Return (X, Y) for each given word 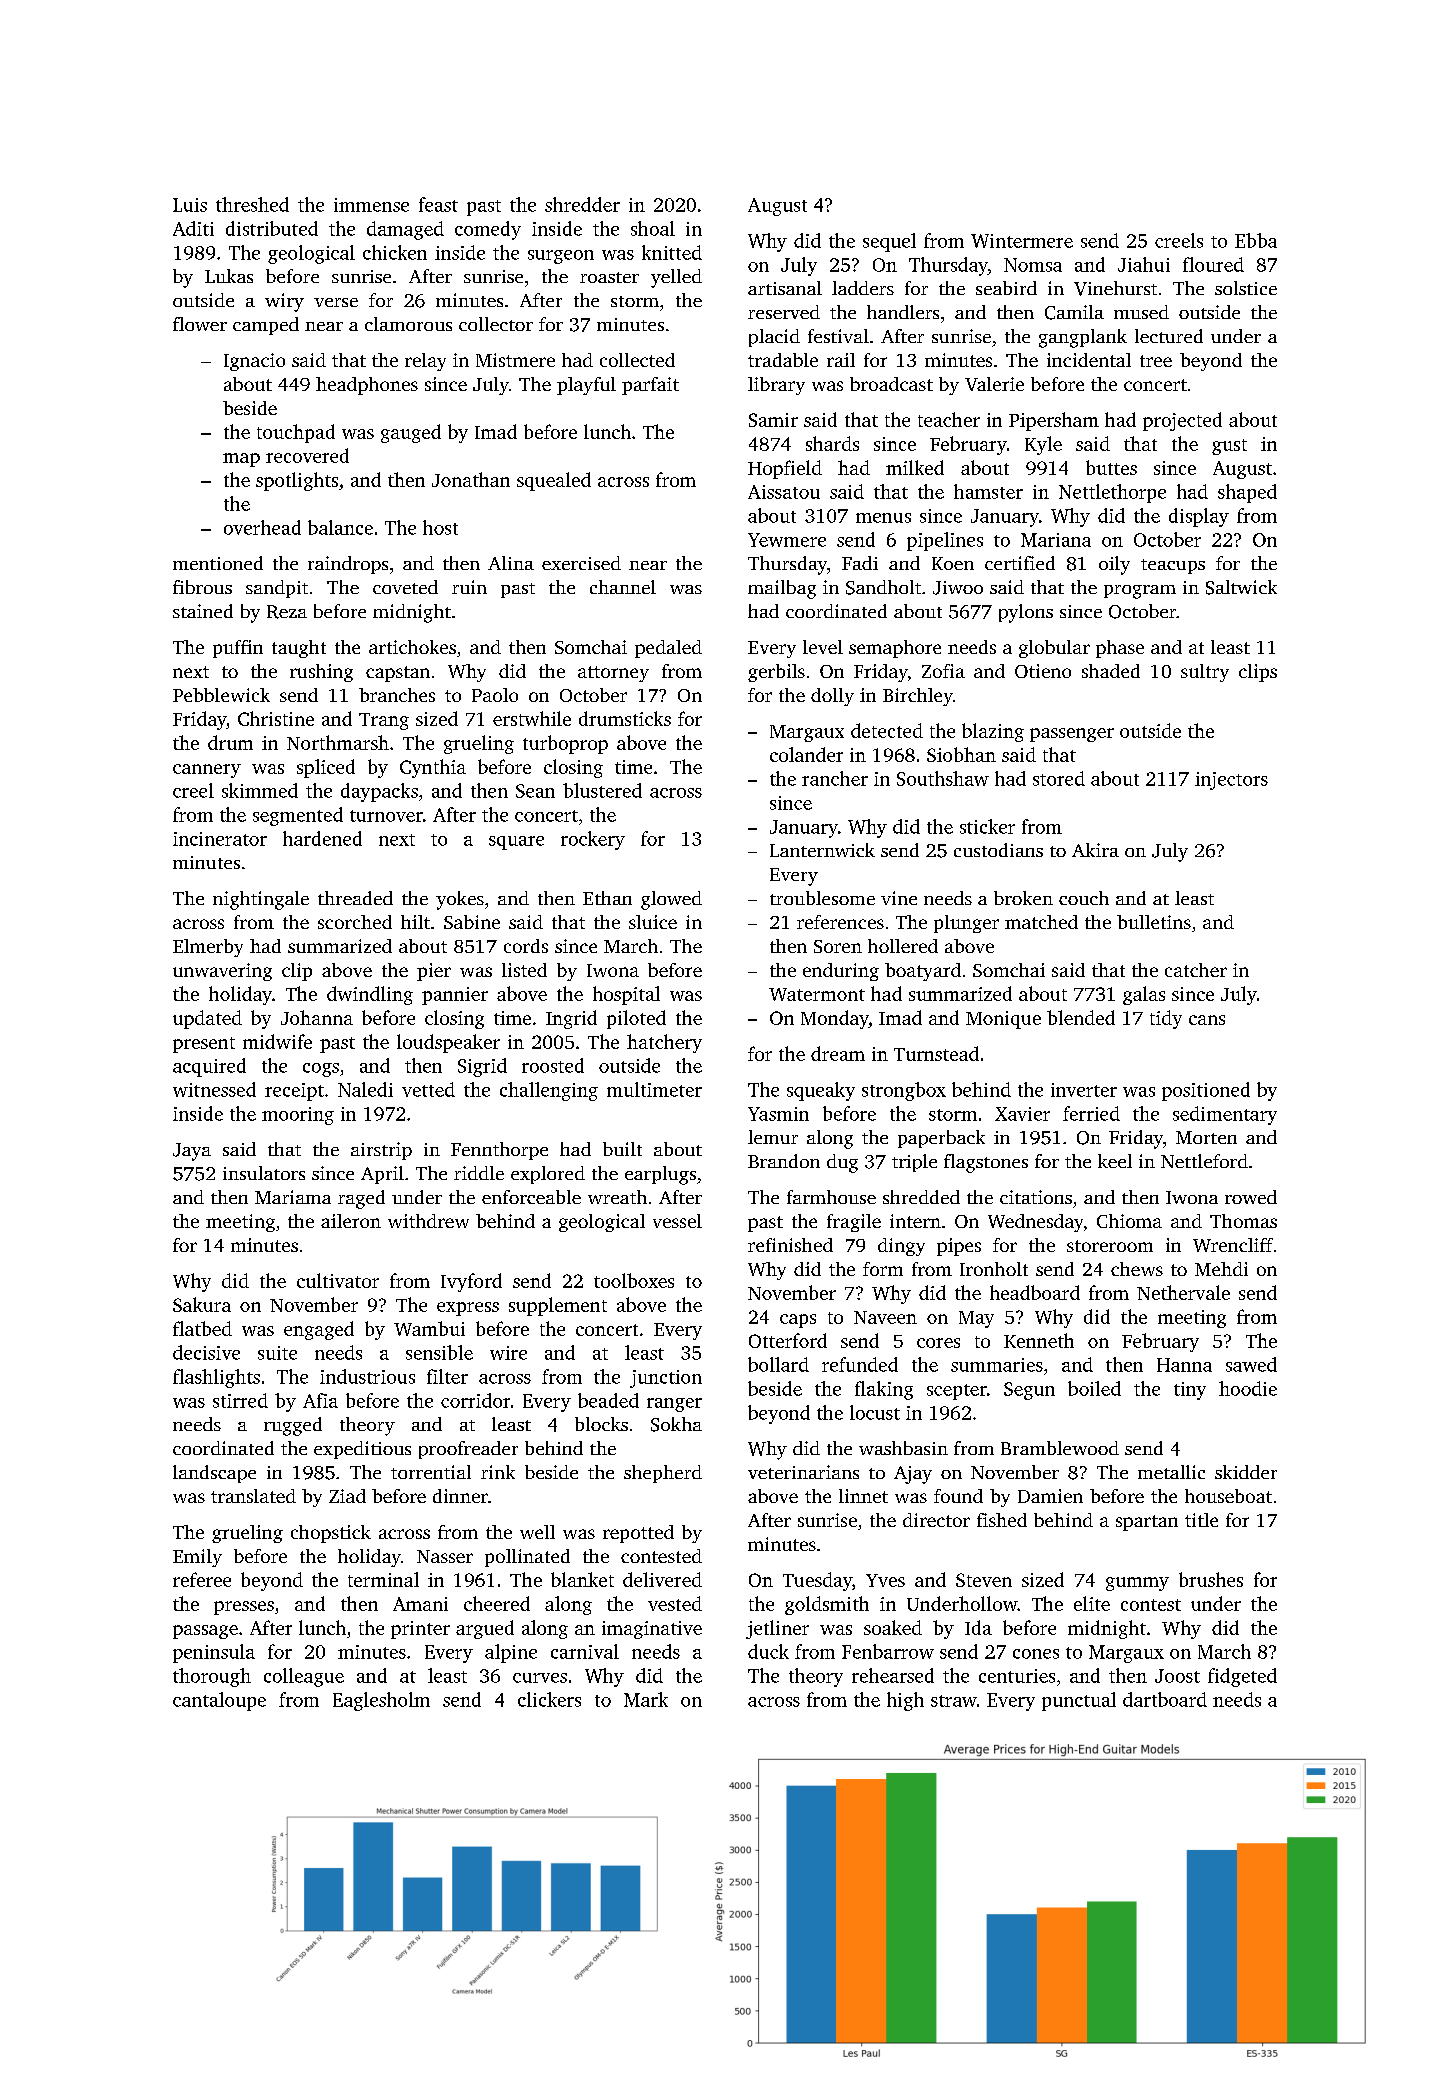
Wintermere (1022, 241)
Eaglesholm (381, 1701)
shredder (582, 204)
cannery (207, 771)
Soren (838, 946)
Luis (190, 205)
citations (1036, 1197)
